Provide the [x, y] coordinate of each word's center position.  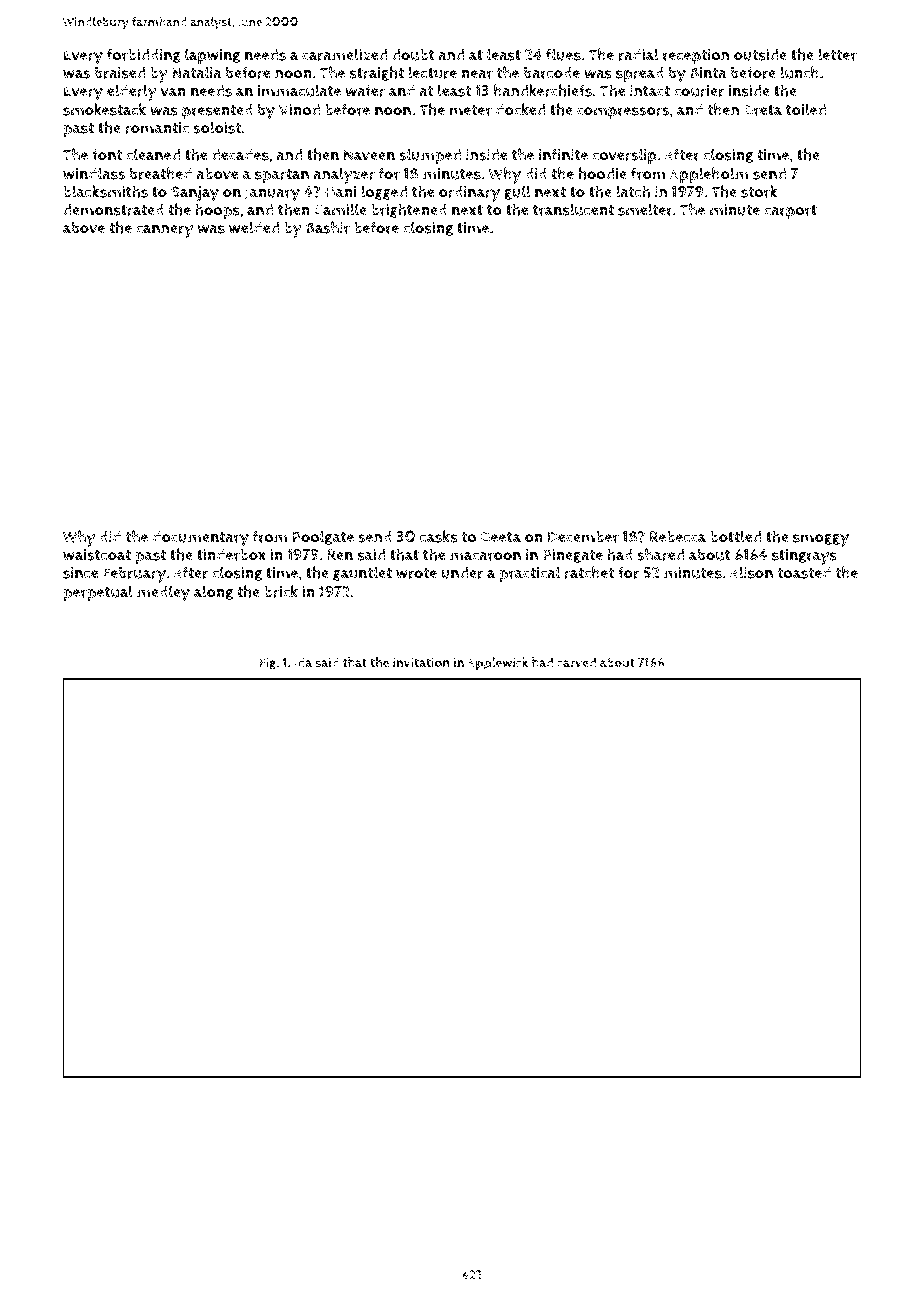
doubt [413, 55]
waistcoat [97, 555]
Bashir [328, 227]
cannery [164, 231]
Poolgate [323, 537]
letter [837, 54]
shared [660, 554]
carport [790, 212]
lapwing [212, 56]
